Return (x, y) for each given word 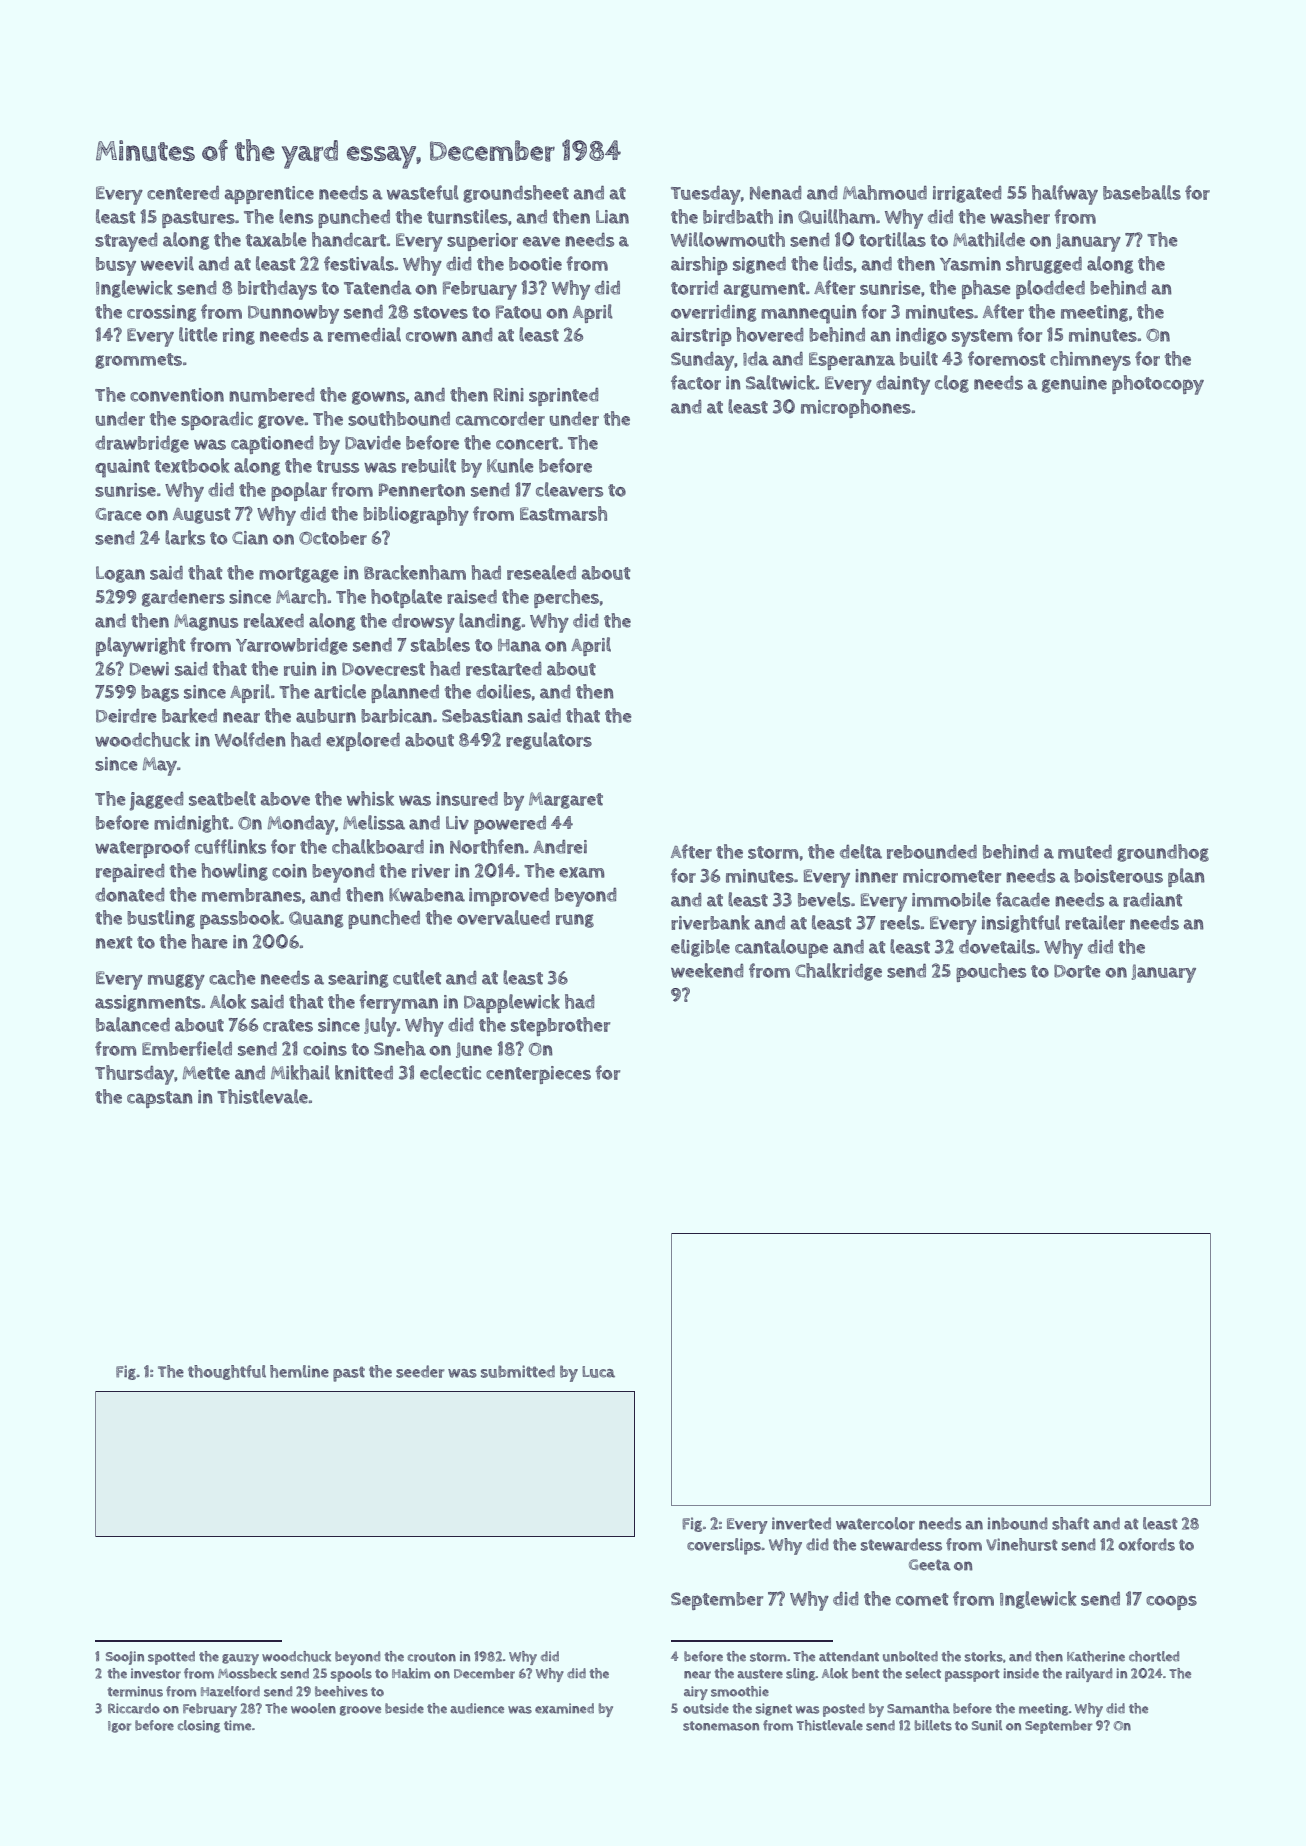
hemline (299, 1371)
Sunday (702, 361)
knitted (364, 1072)
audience (477, 1708)
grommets (138, 361)
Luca (598, 1372)
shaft (1070, 1523)
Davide (373, 443)
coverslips (724, 1546)
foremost (1007, 358)
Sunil (987, 1725)
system (982, 338)
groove (360, 1711)
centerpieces (538, 1075)
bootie (535, 264)
